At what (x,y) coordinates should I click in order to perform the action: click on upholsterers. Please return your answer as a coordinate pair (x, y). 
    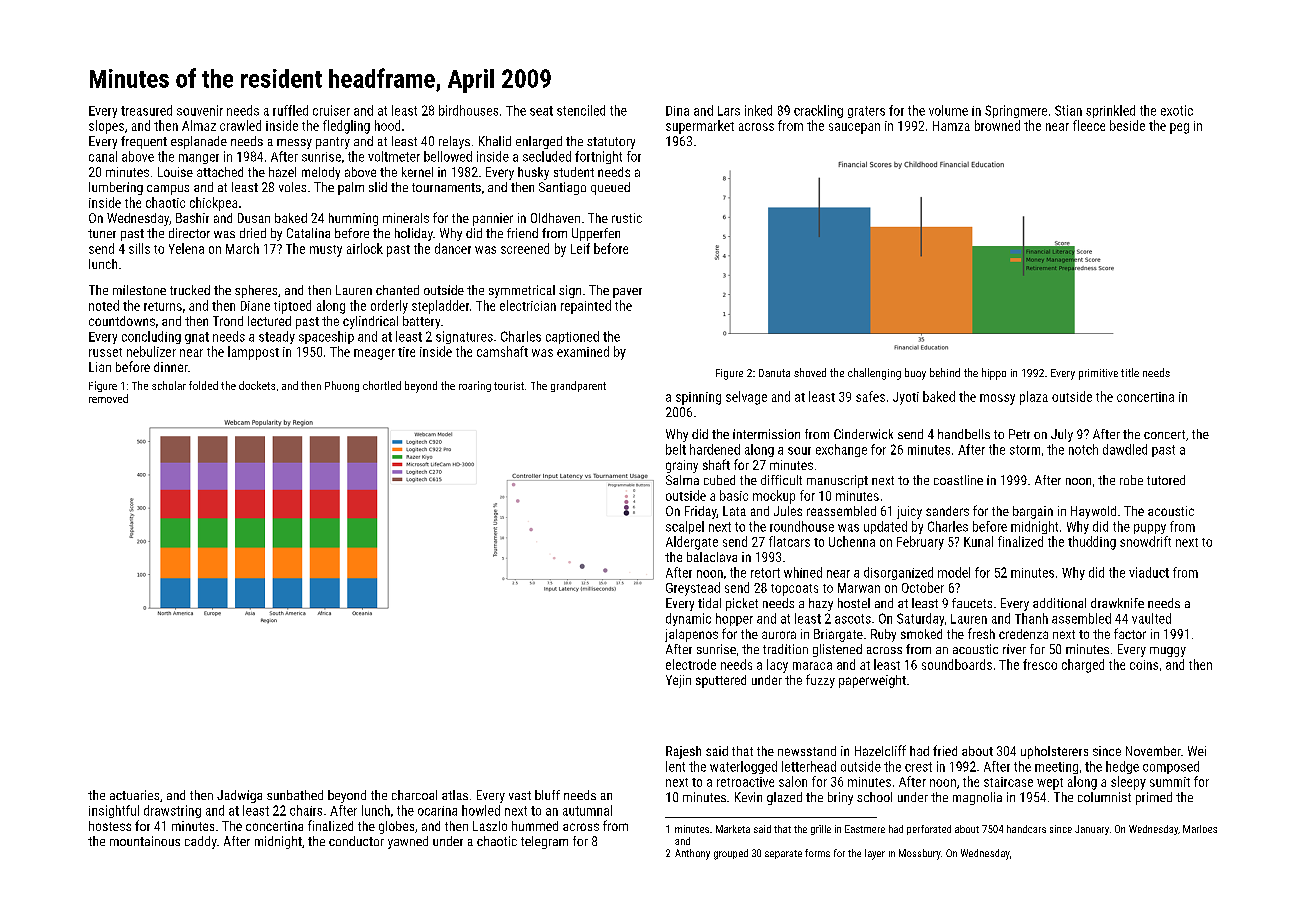
    Looking at the image, I should click on (1054, 752).
